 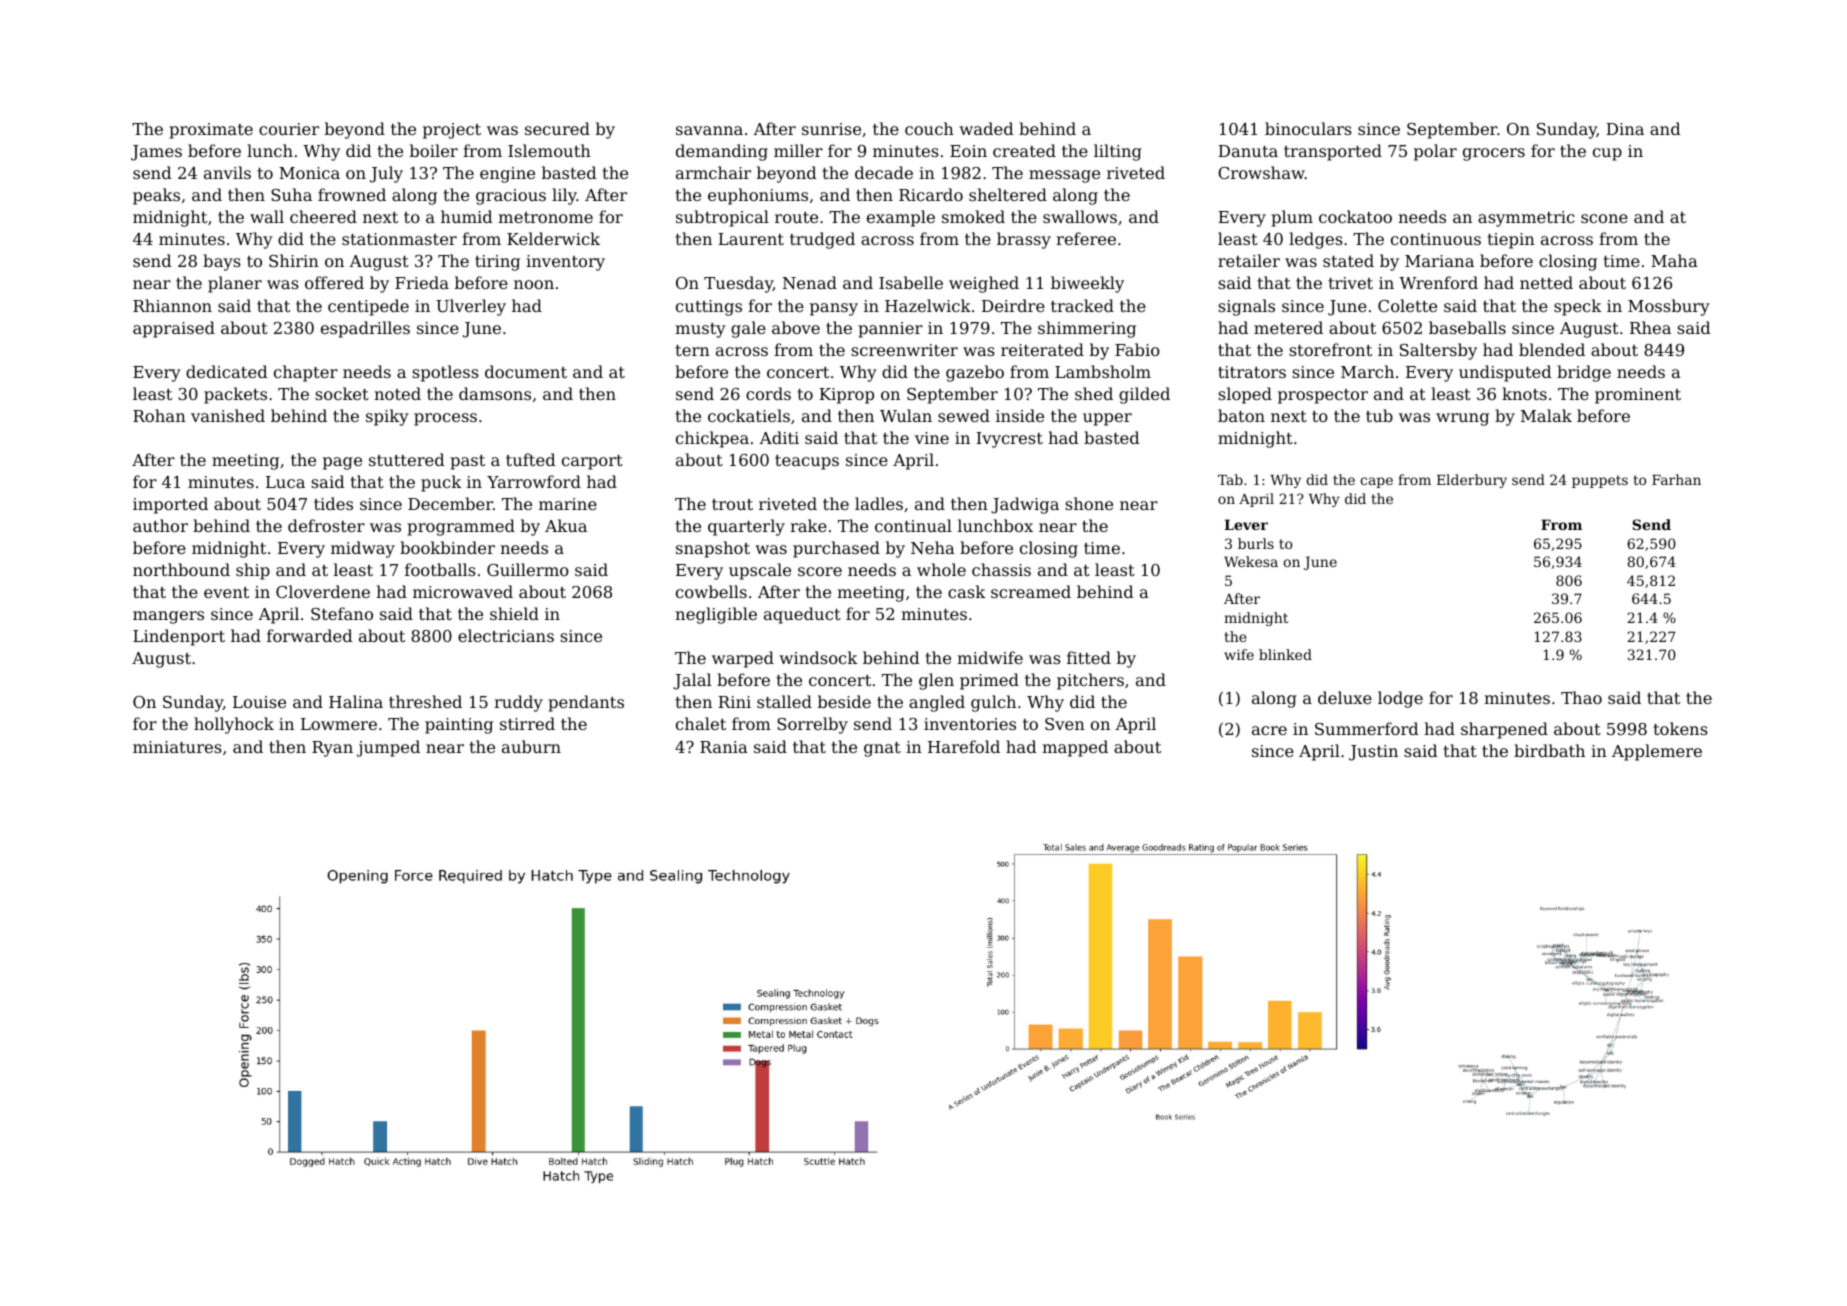 I want to click on scone, so click(x=1604, y=218).
